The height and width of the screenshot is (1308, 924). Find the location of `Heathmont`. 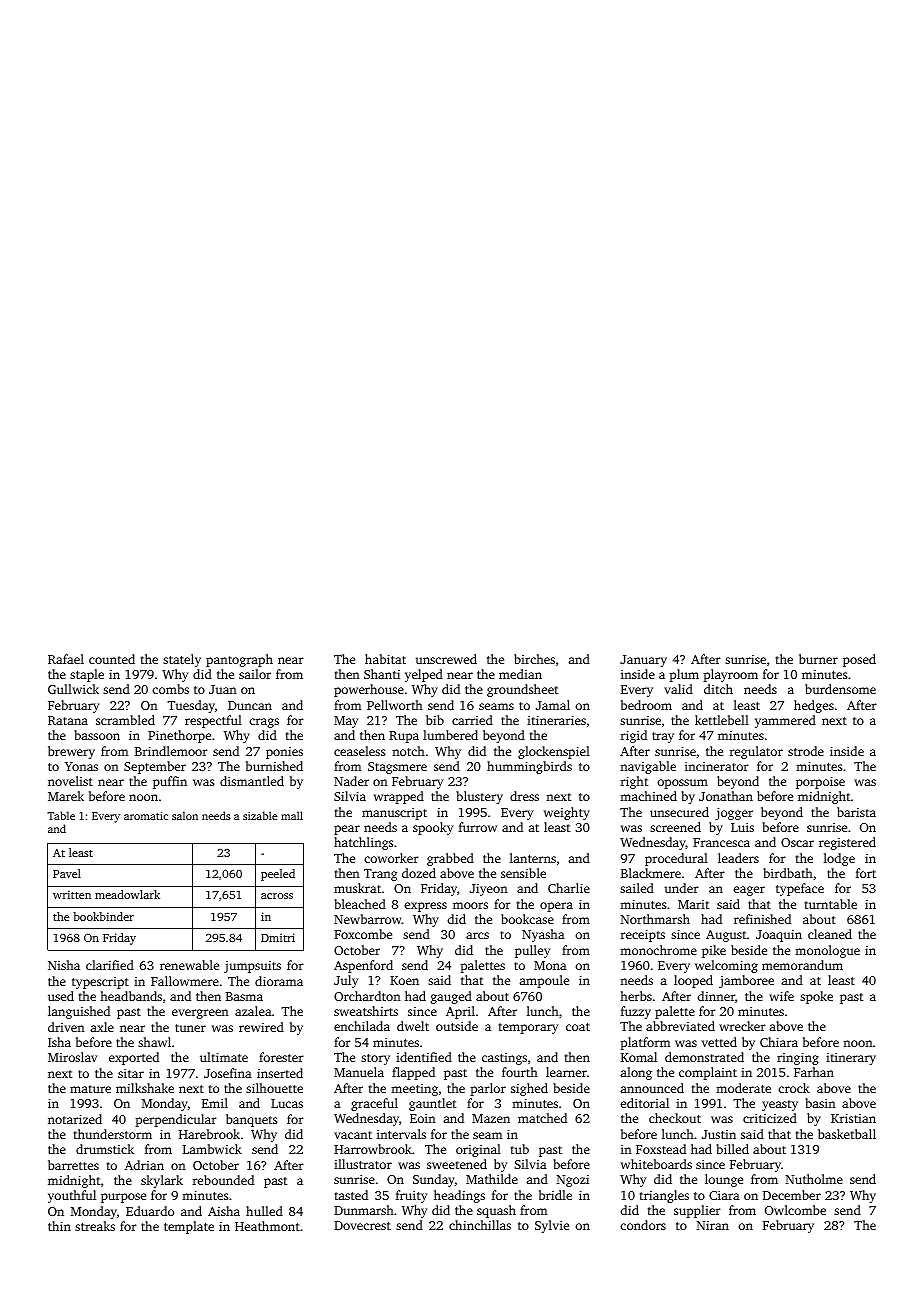

Heathmont is located at coordinates (267, 1226).
